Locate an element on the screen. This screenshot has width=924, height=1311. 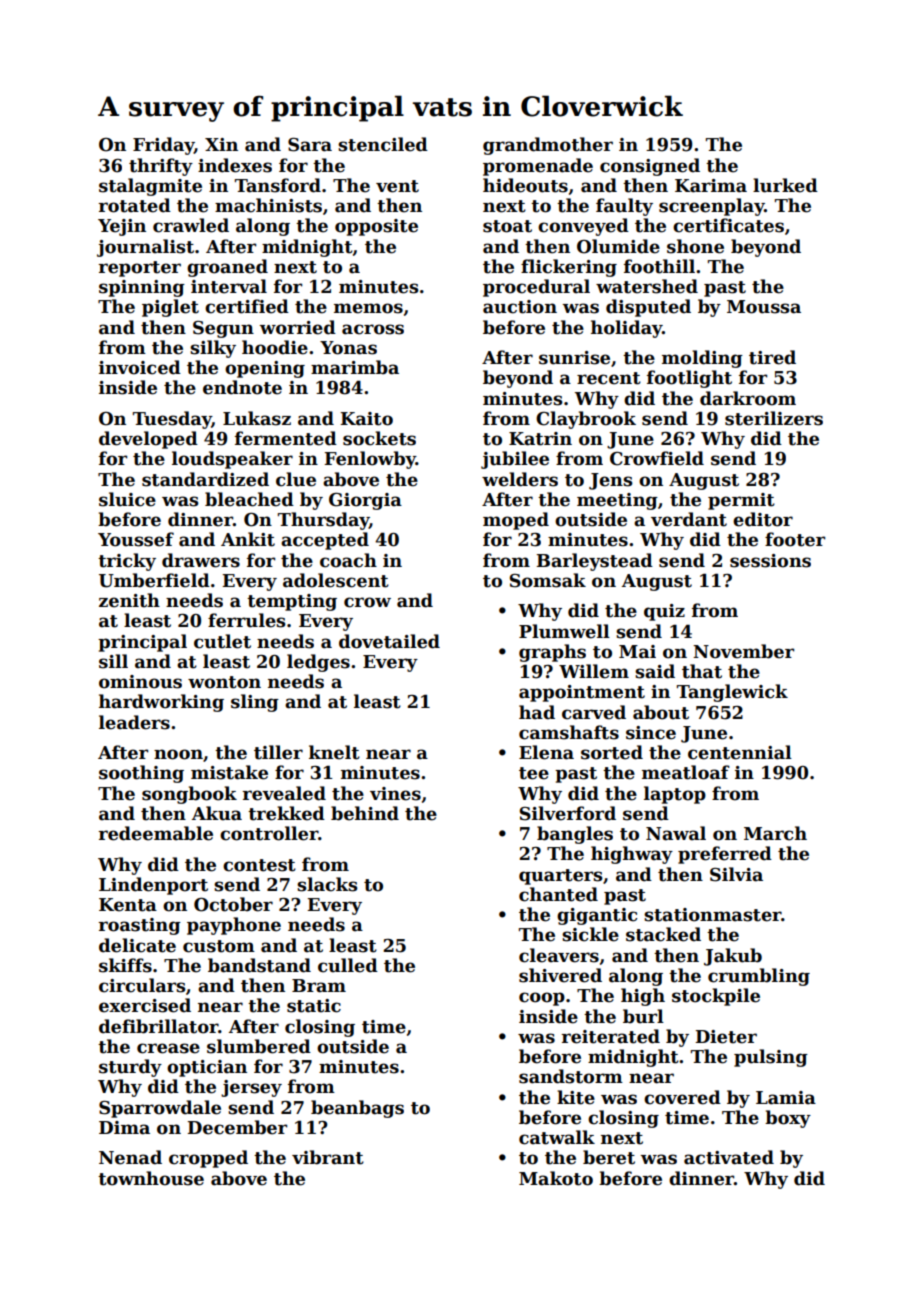
hardworking is located at coordinates (161, 703).
